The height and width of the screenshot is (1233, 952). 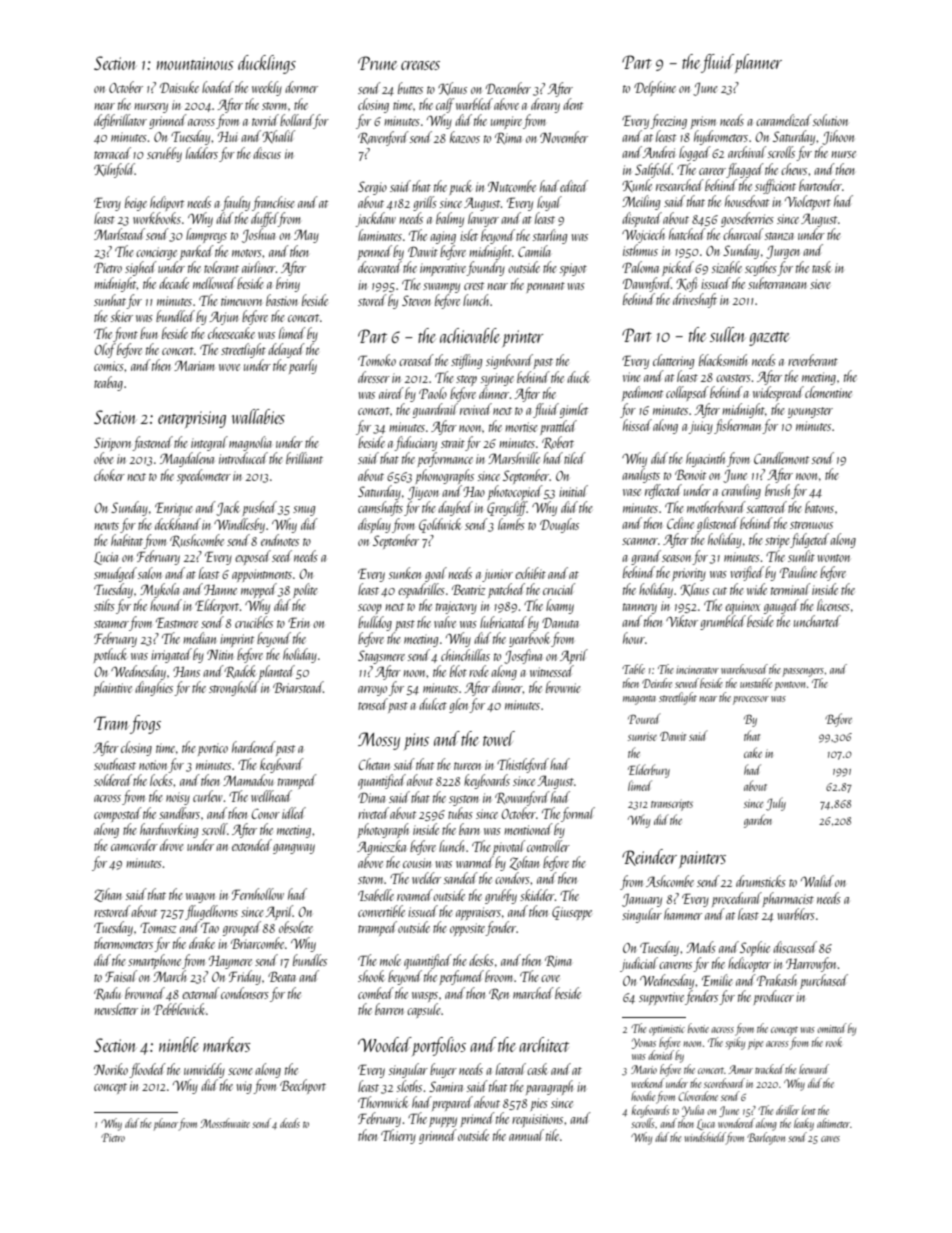 What do you see at coordinates (195, 63) in the screenshot?
I see `mountainous` at bounding box center [195, 63].
